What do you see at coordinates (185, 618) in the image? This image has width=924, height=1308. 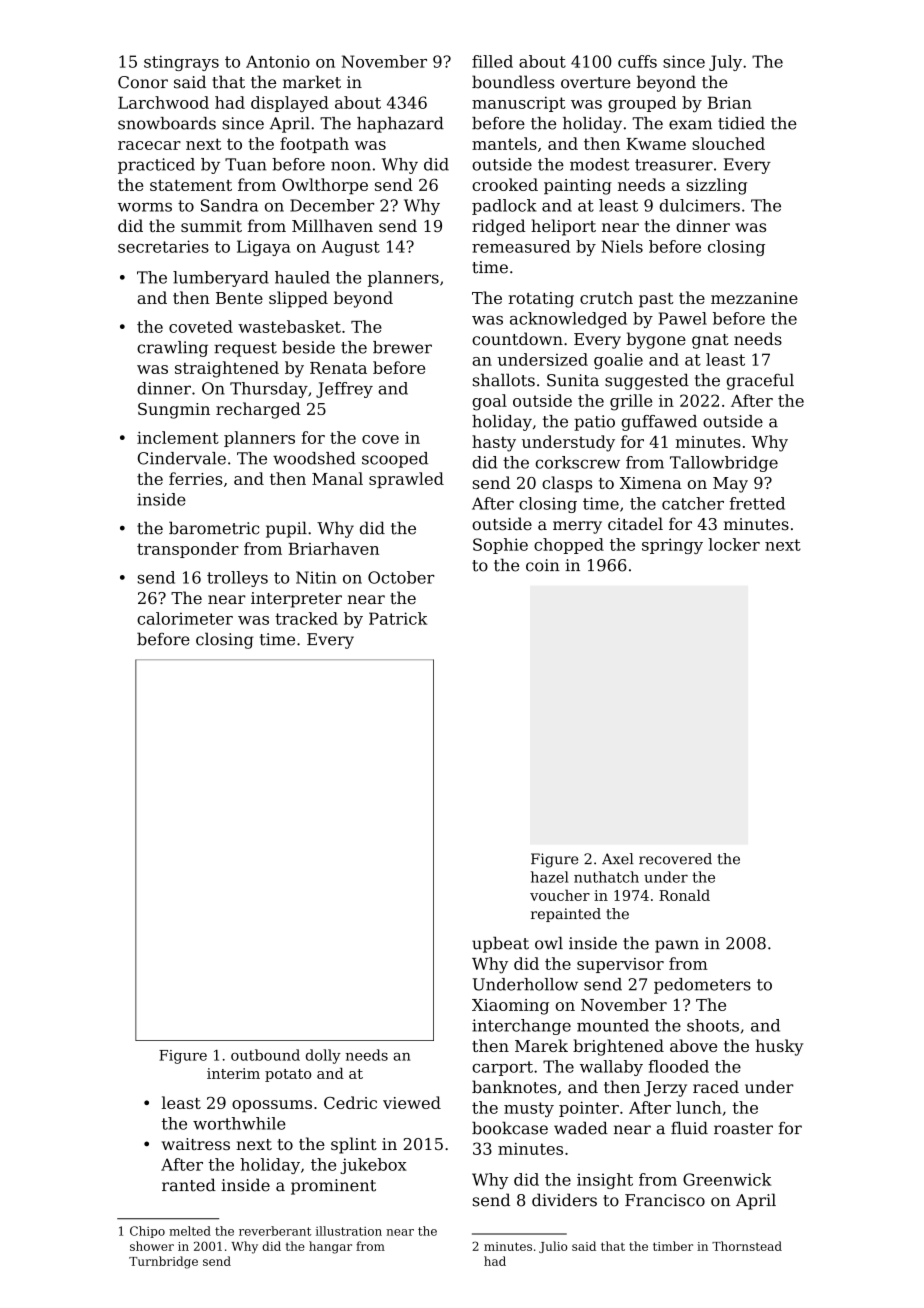 I see `calorimeter` at bounding box center [185, 618].
